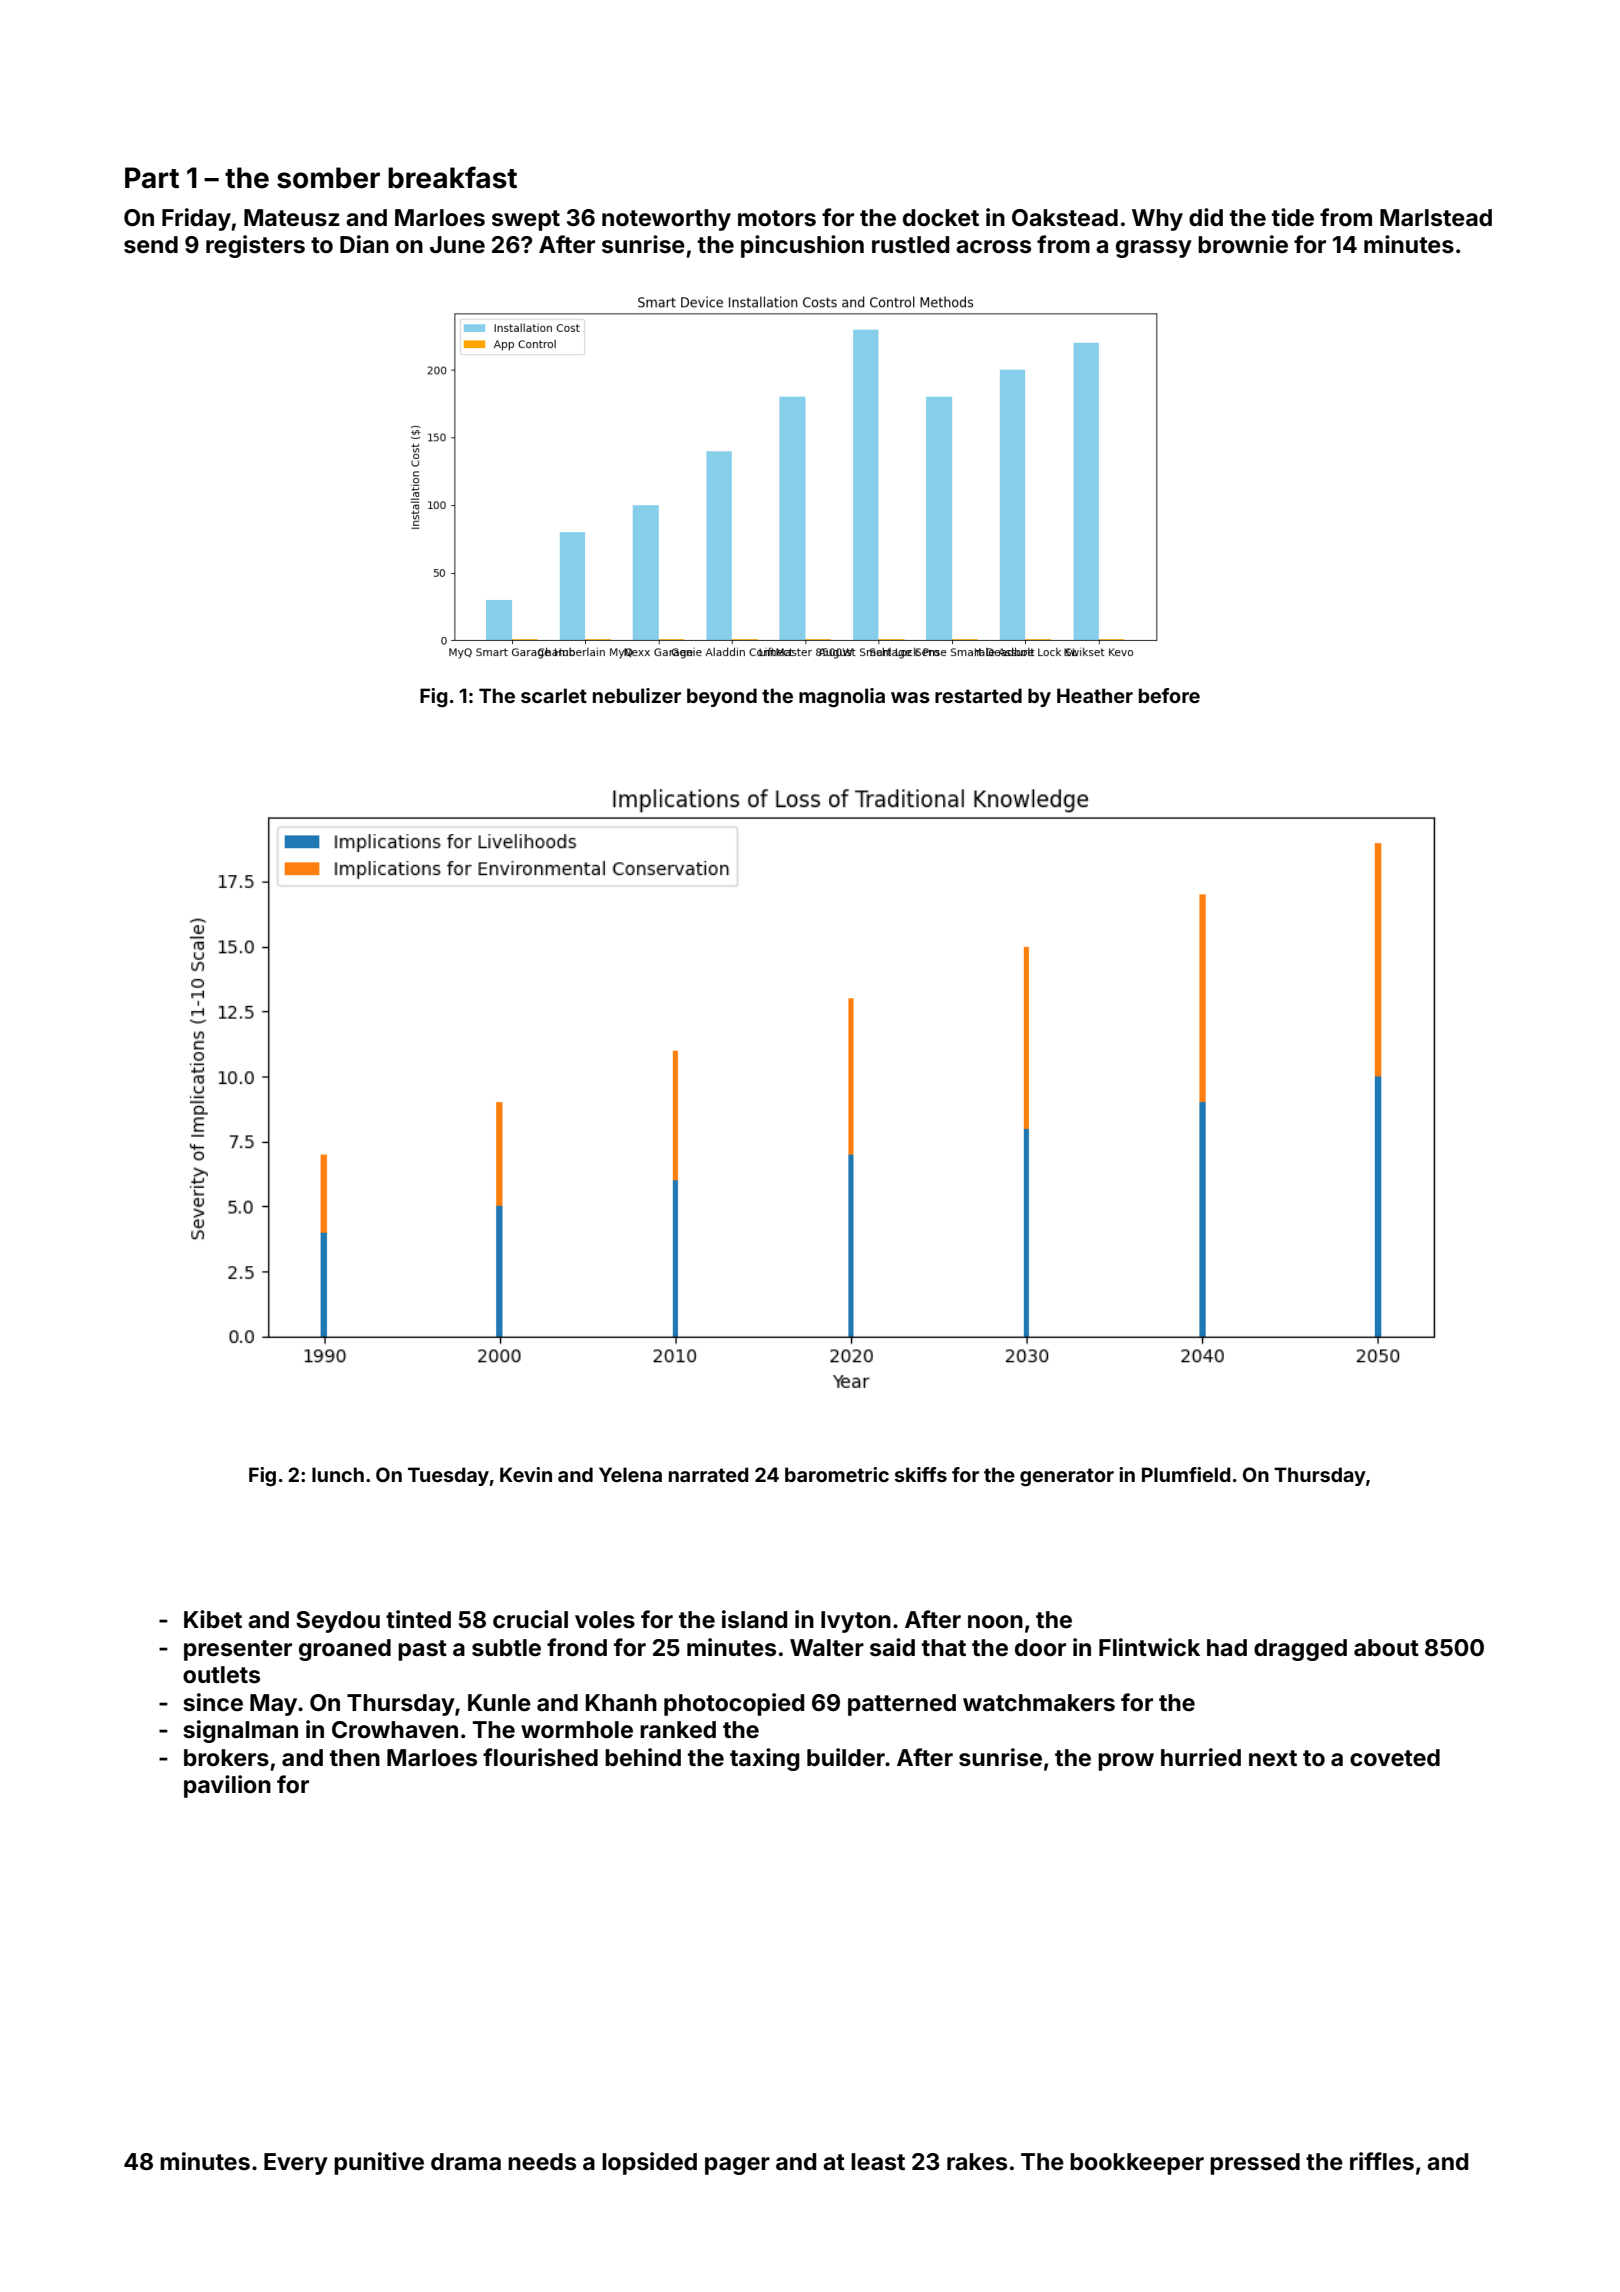 The width and height of the document is (1620, 2292). What do you see at coordinates (1067, 1477) in the document?
I see `generator` at bounding box center [1067, 1477].
